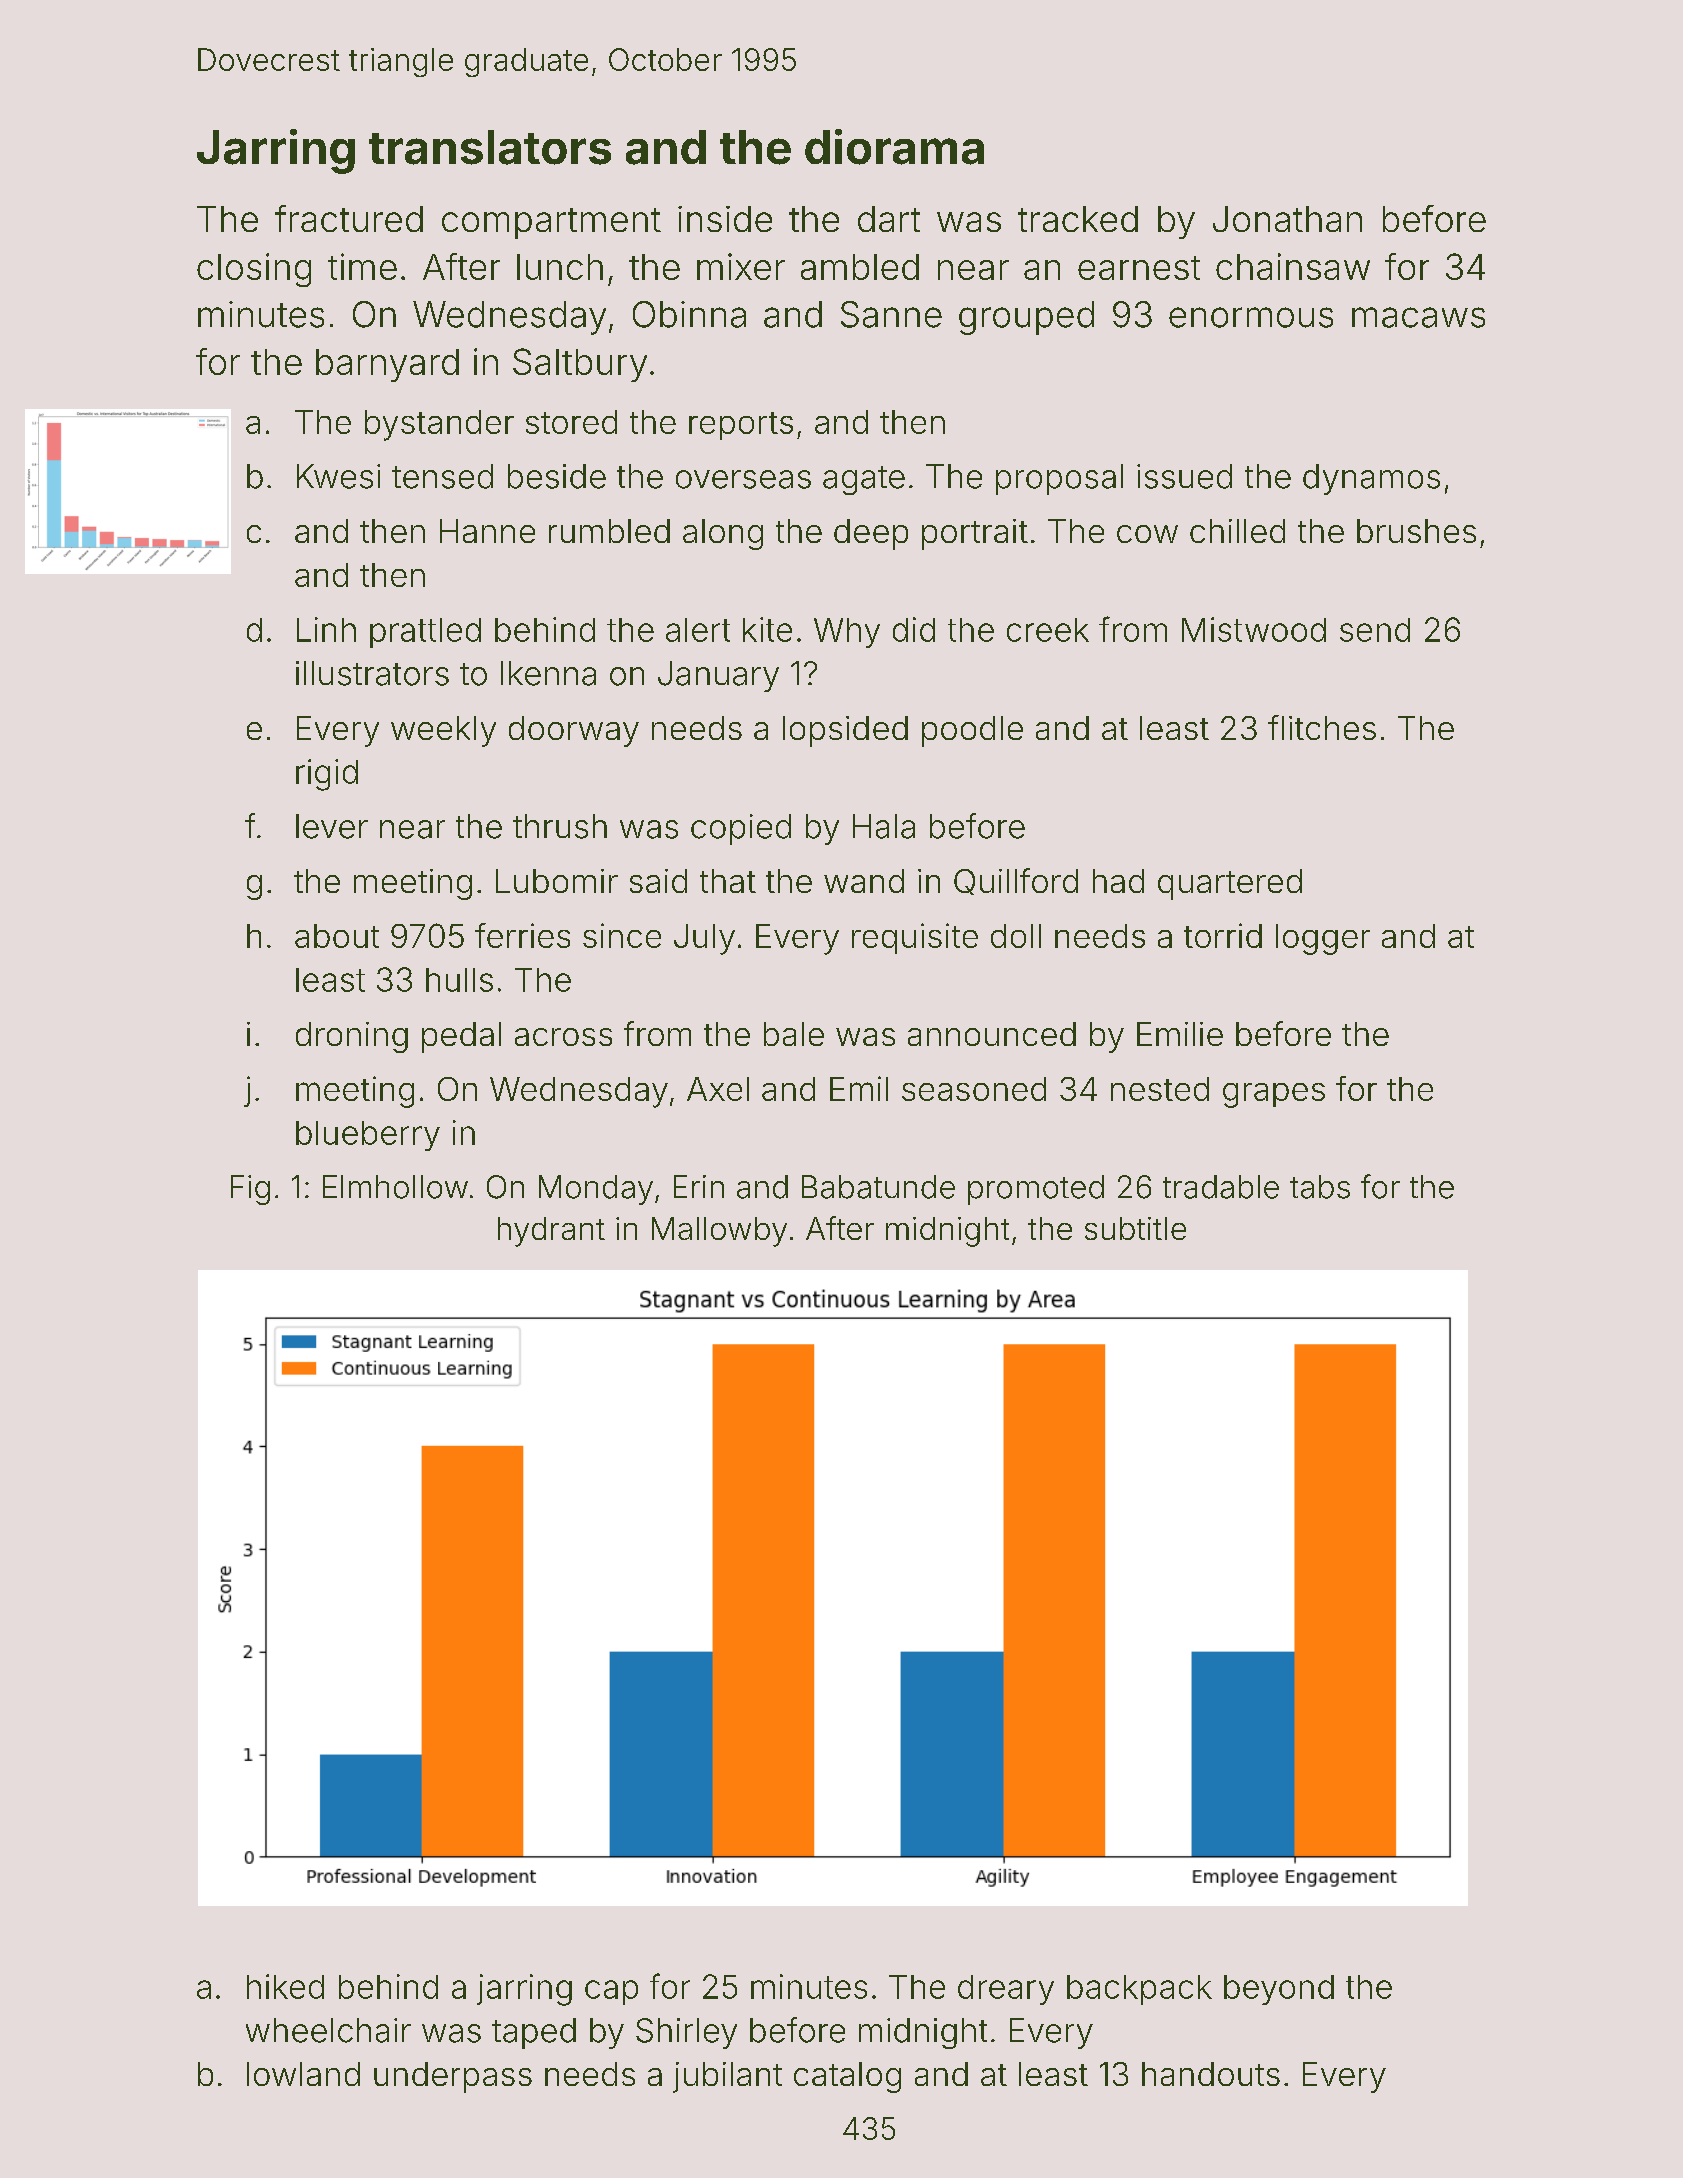  Describe the element at coordinates (1048, 630) in the screenshot. I see `creek` at that location.
